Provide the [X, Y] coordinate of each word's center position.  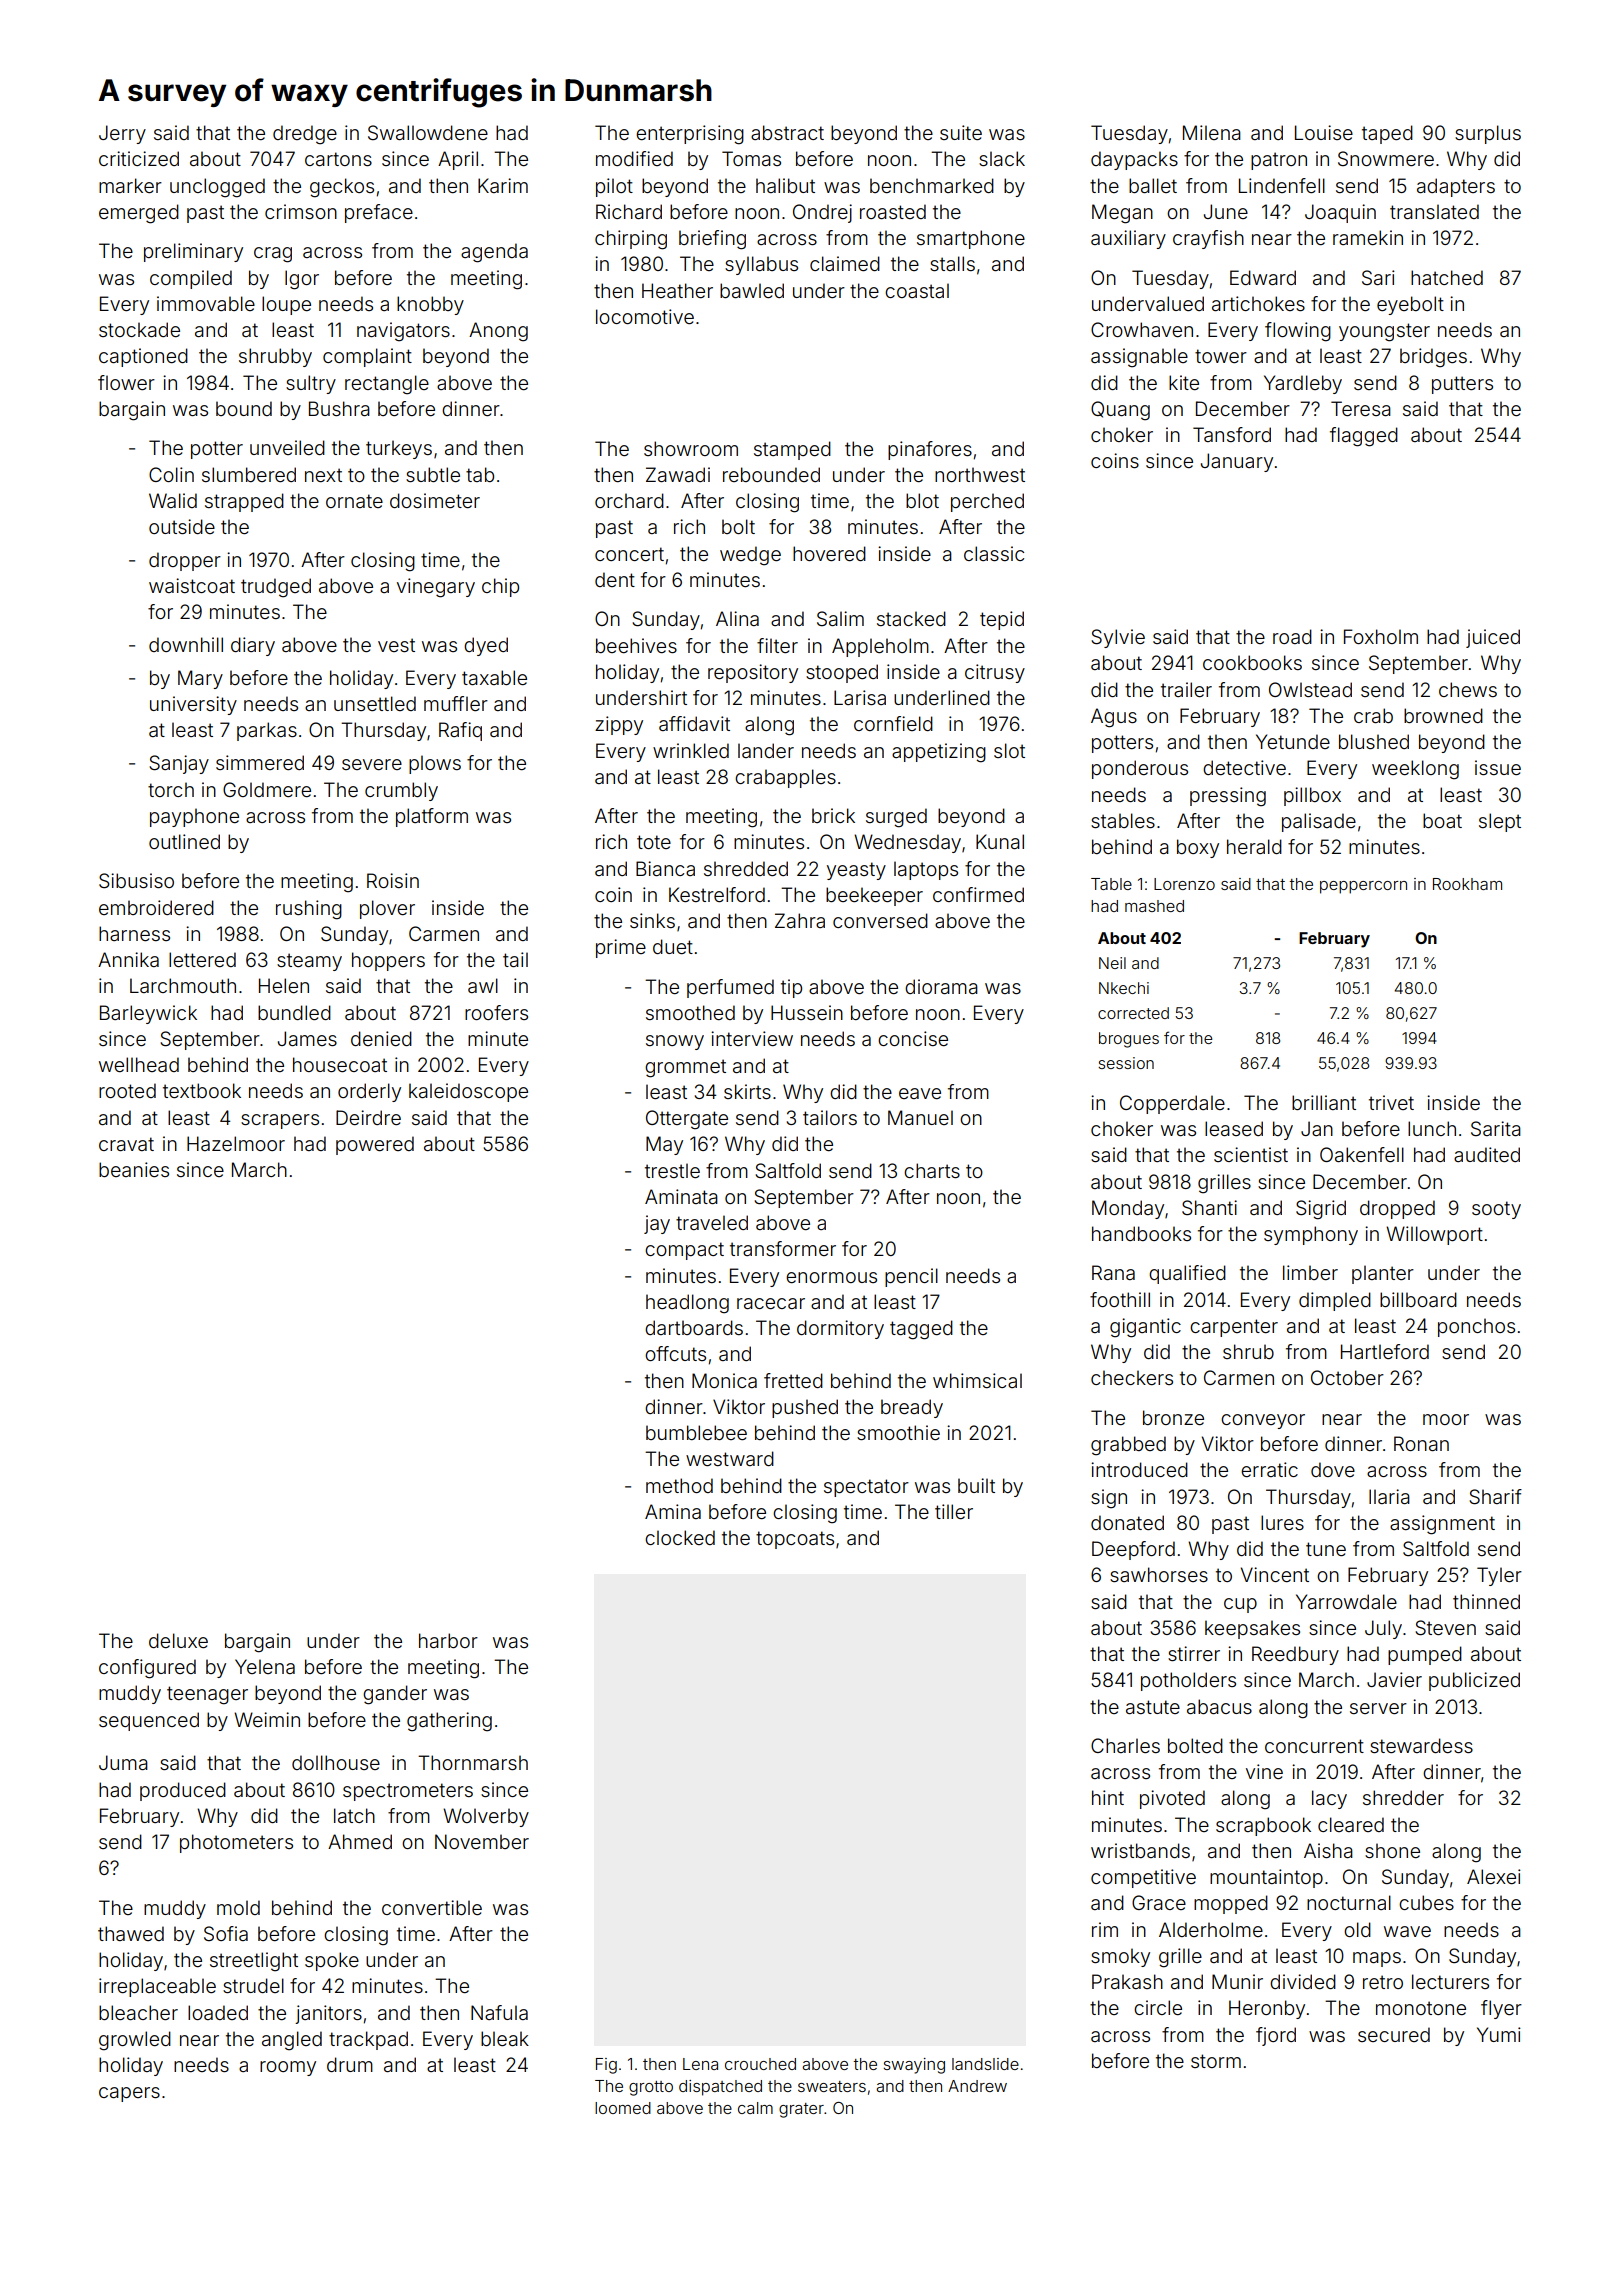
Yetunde [1293, 741]
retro [1383, 1982]
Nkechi [1124, 988]
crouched [760, 2064]
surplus [1488, 134]
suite [961, 132]
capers [129, 2094]
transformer [783, 1248]
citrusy [995, 673]
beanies [134, 1169]
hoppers [388, 961]
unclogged [217, 188]
